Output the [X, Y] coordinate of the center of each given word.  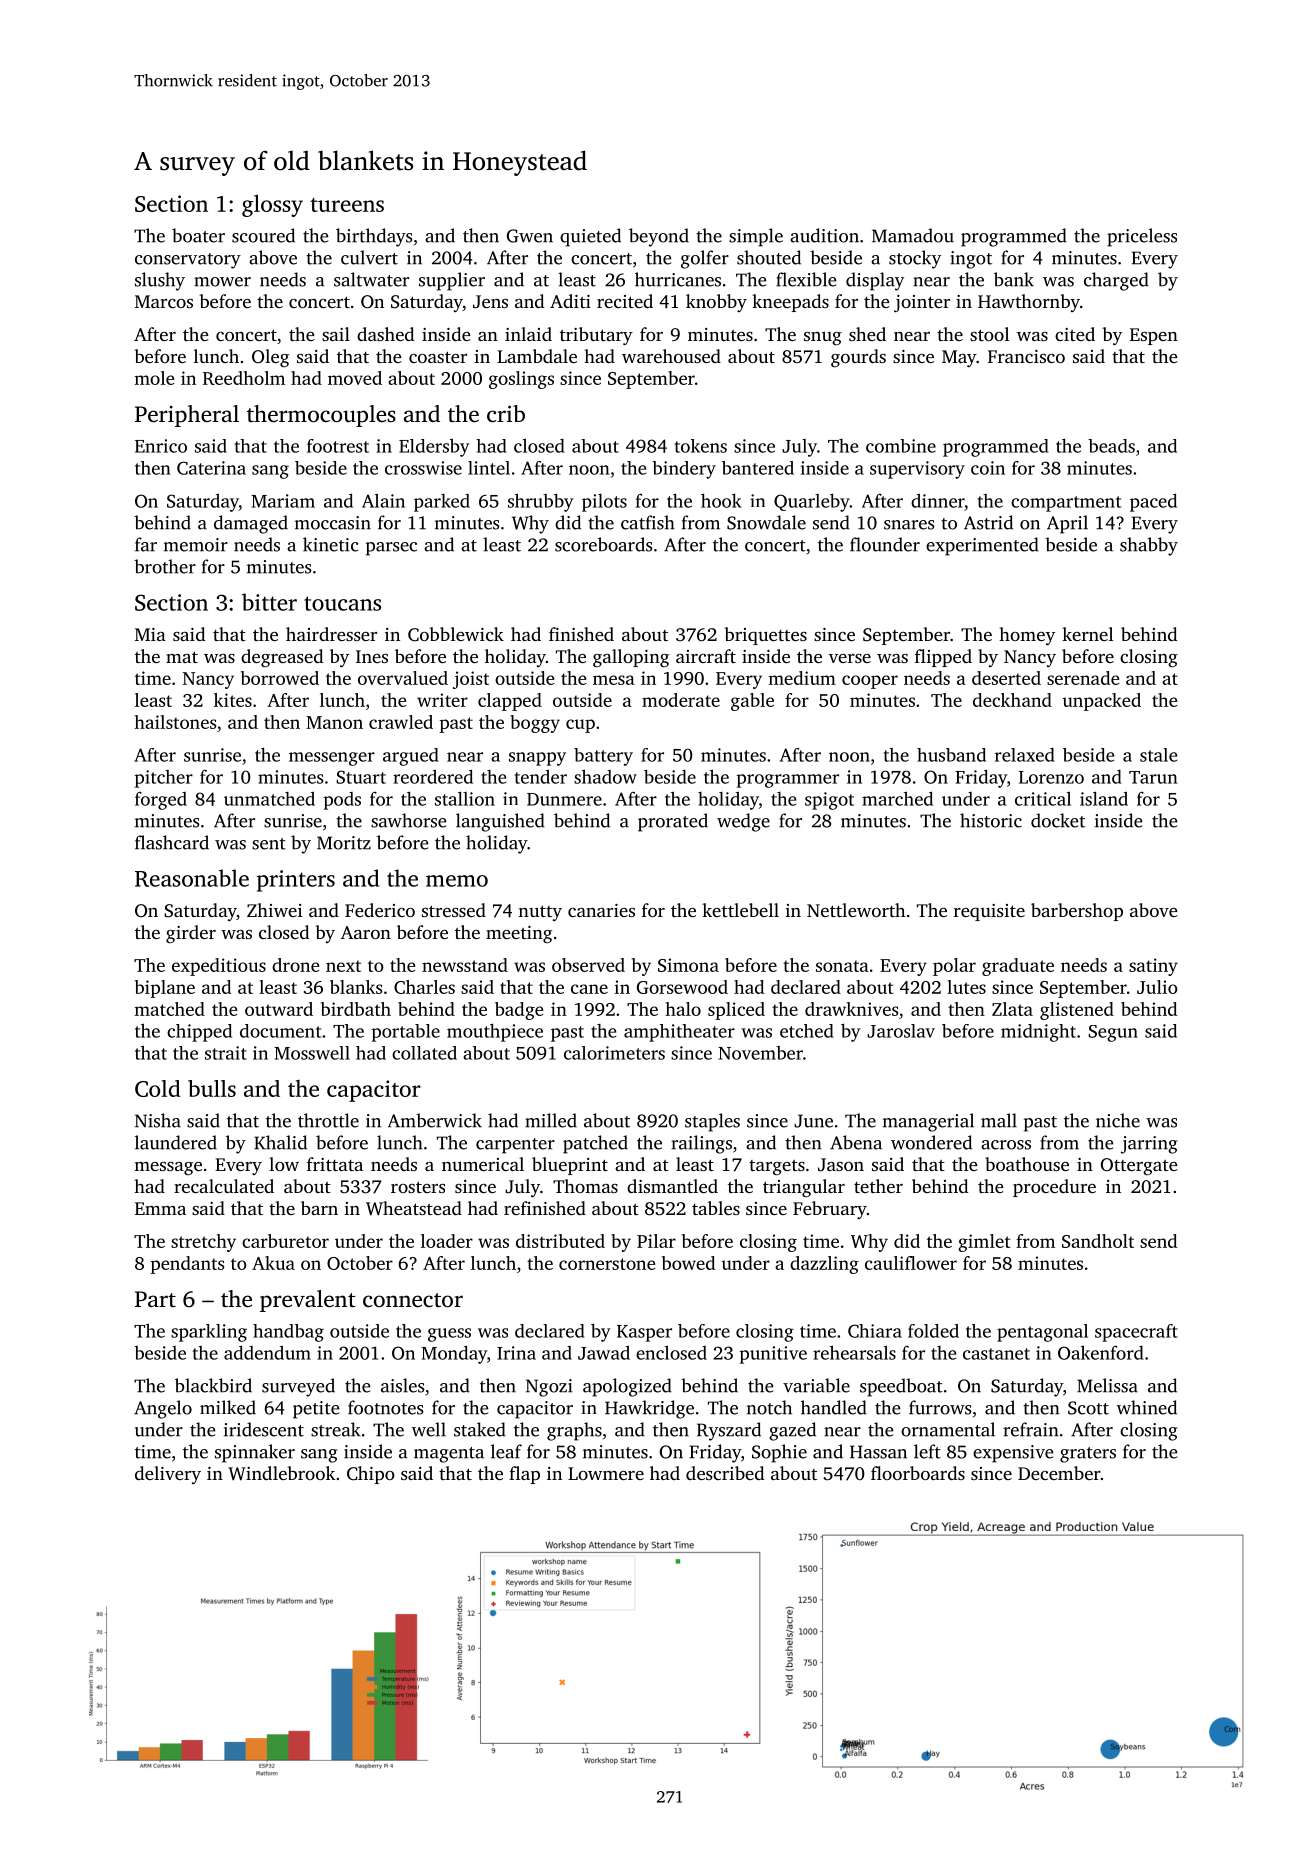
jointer [922, 304]
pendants [187, 1265]
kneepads [790, 303]
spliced [736, 1011]
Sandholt [1098, 1241]
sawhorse [408, 820]
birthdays [374, 237]
